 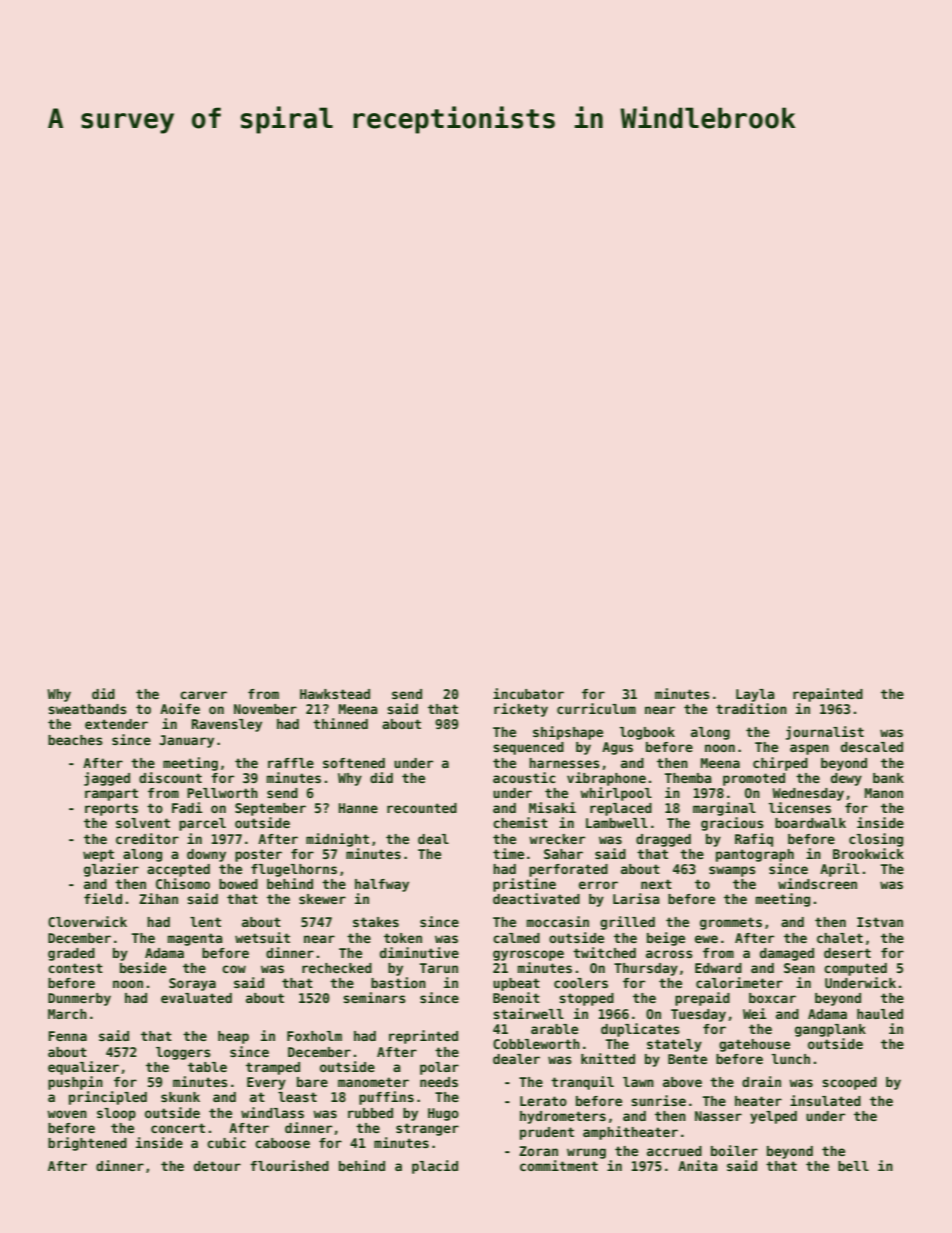 I want to click on poster, so click(x=258, y=855).
